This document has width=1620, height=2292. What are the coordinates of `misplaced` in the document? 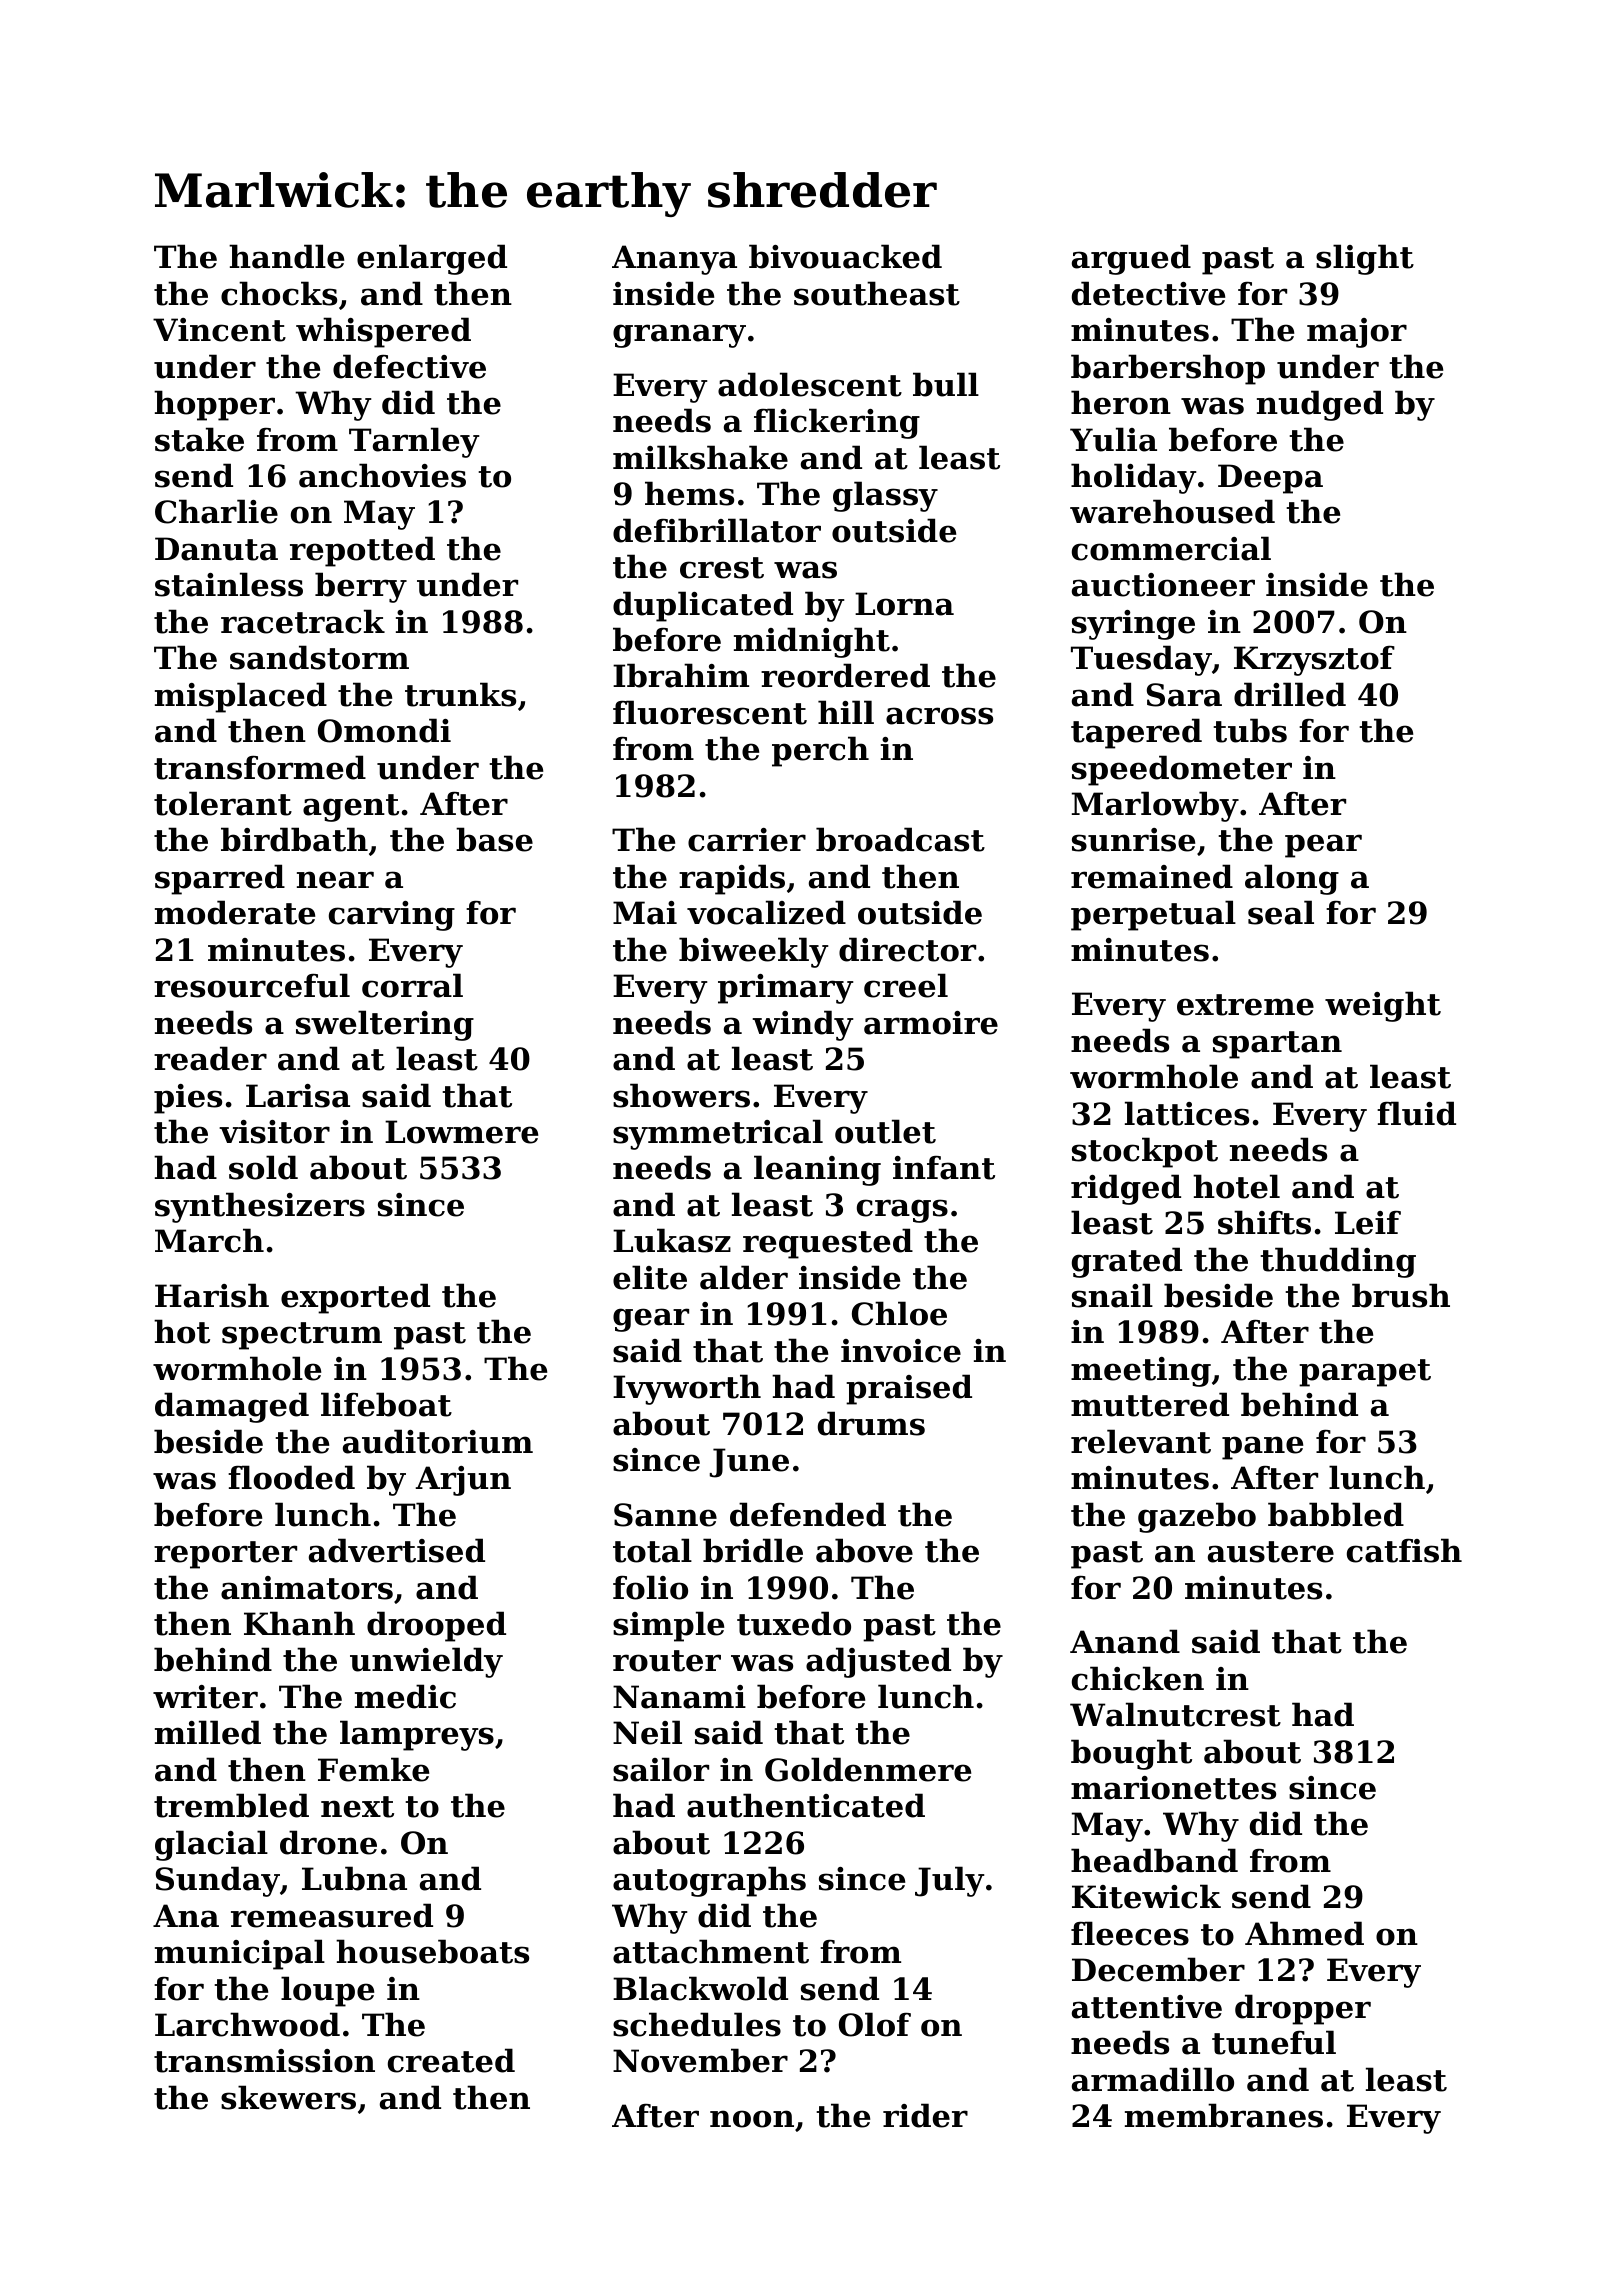 It's located at (241, 697).
